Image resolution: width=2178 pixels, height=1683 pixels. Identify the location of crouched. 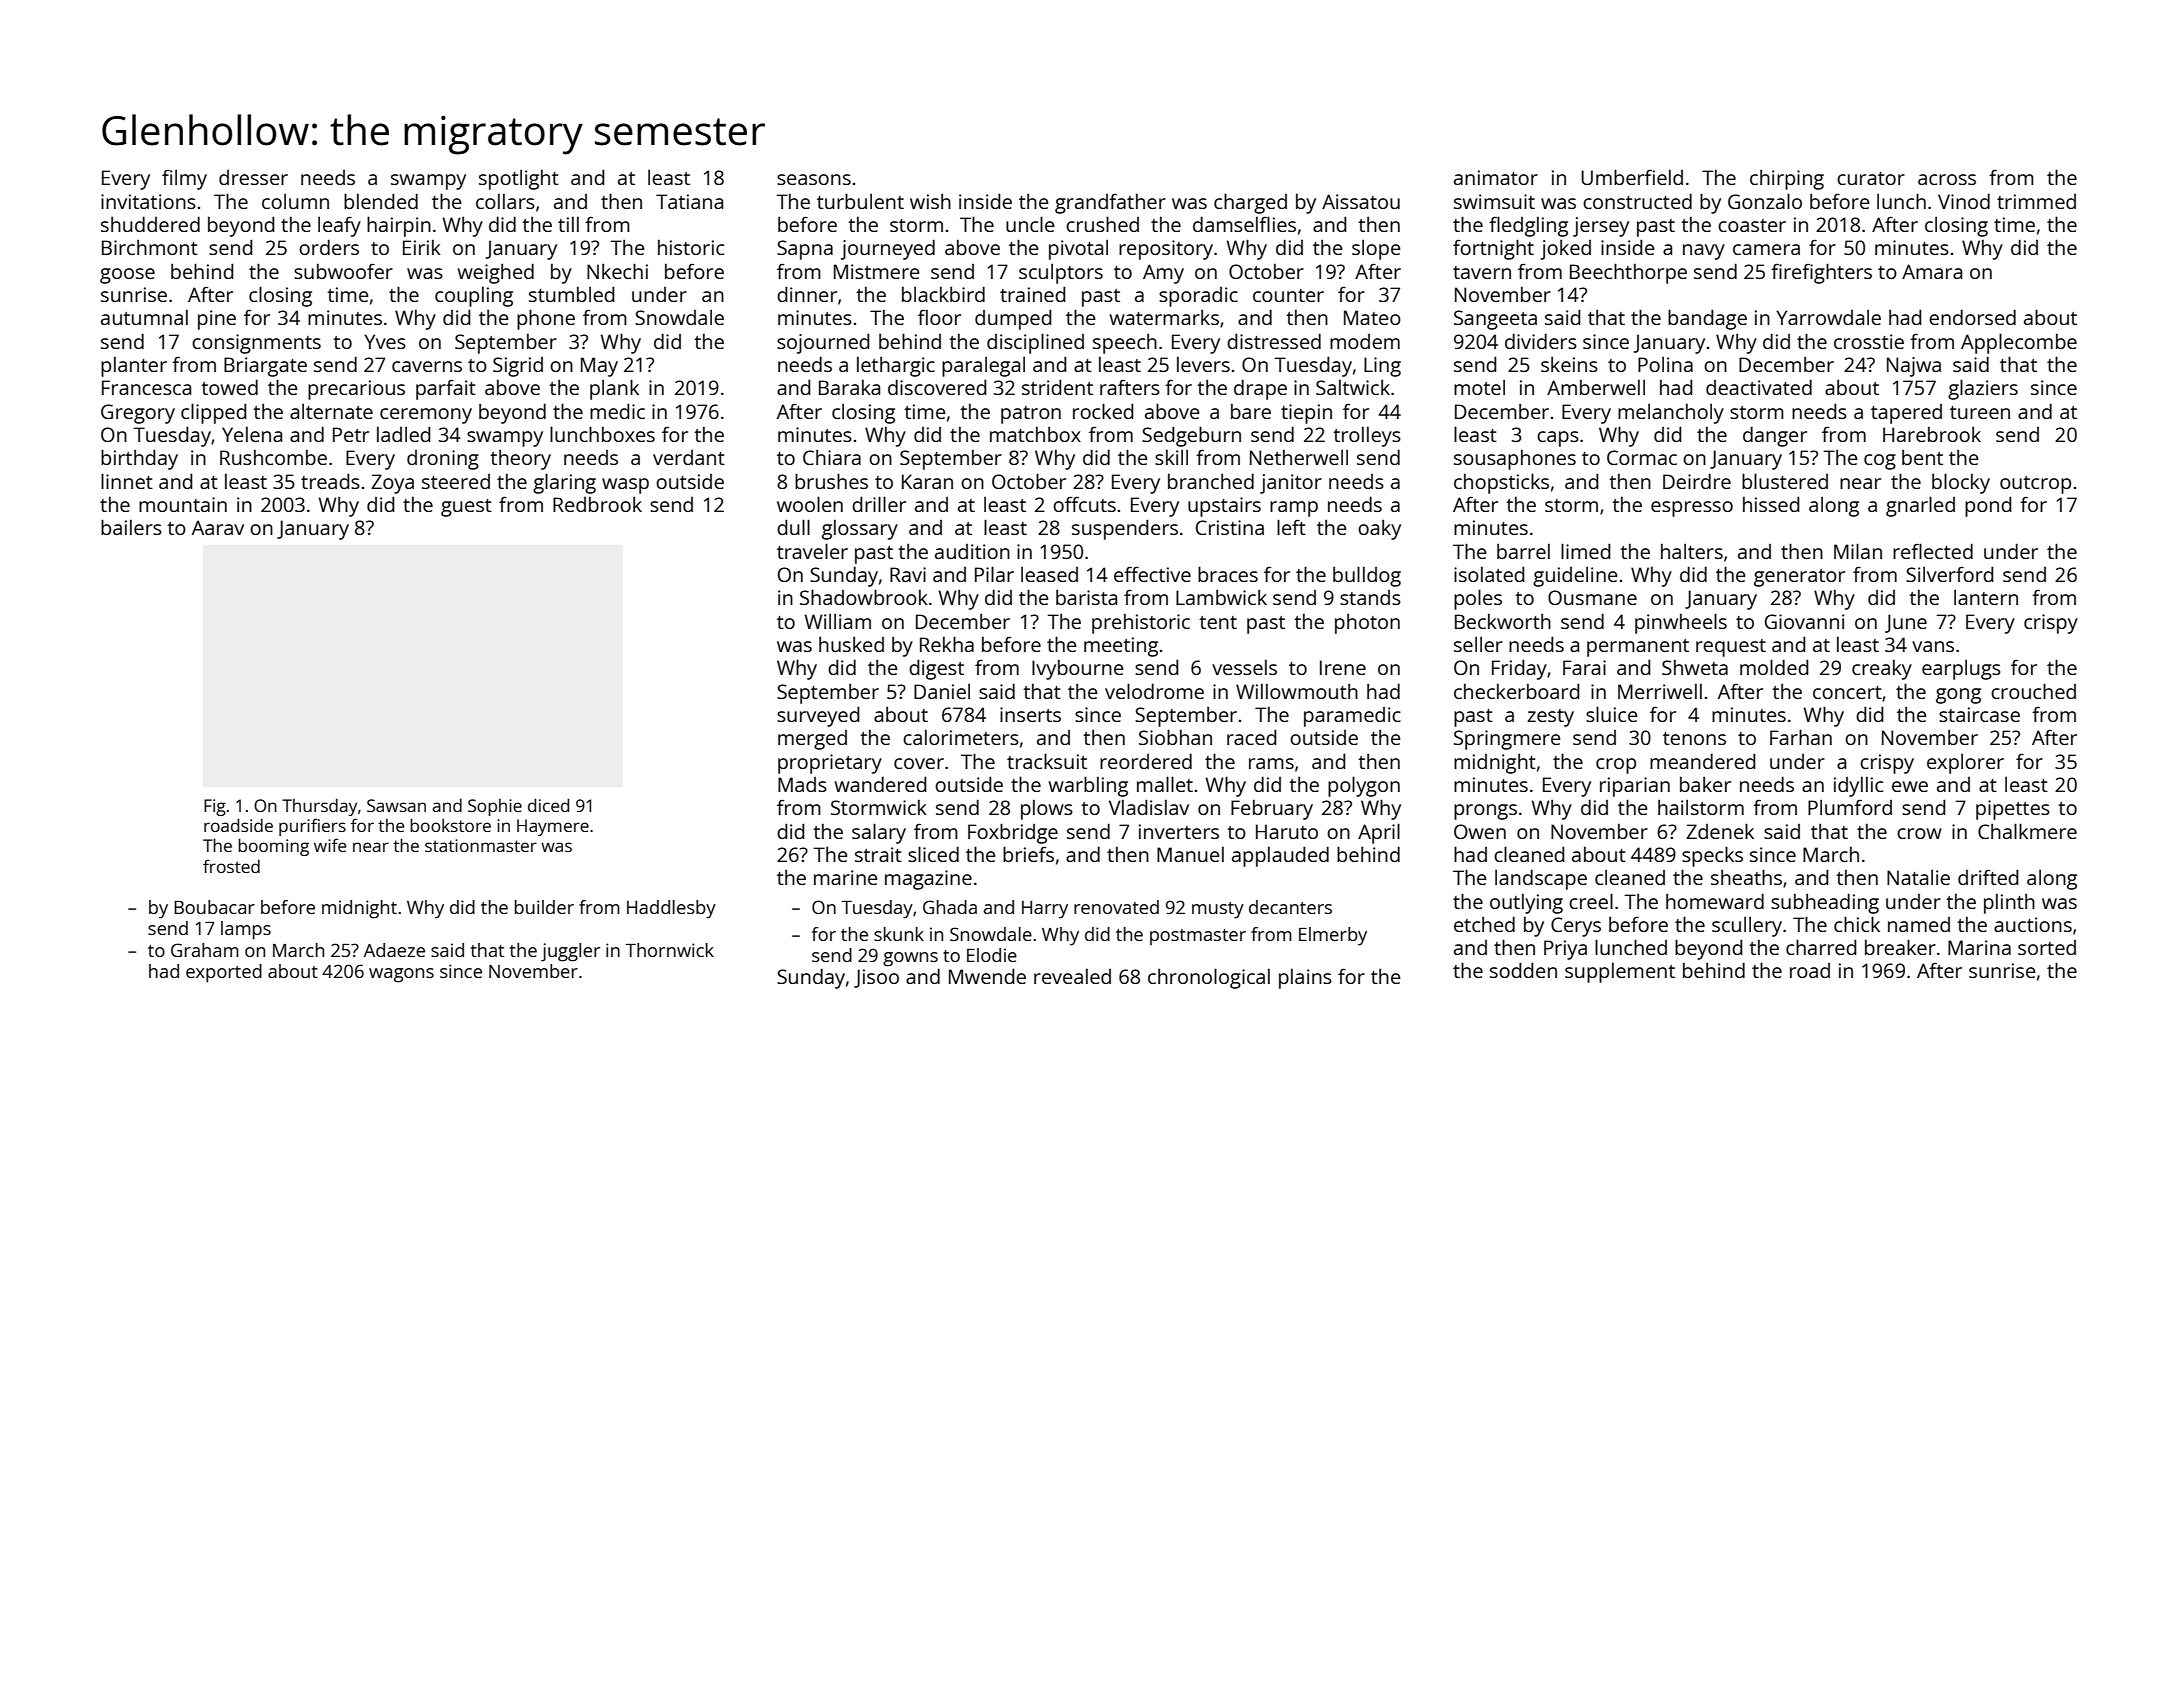
(2033, 691).
